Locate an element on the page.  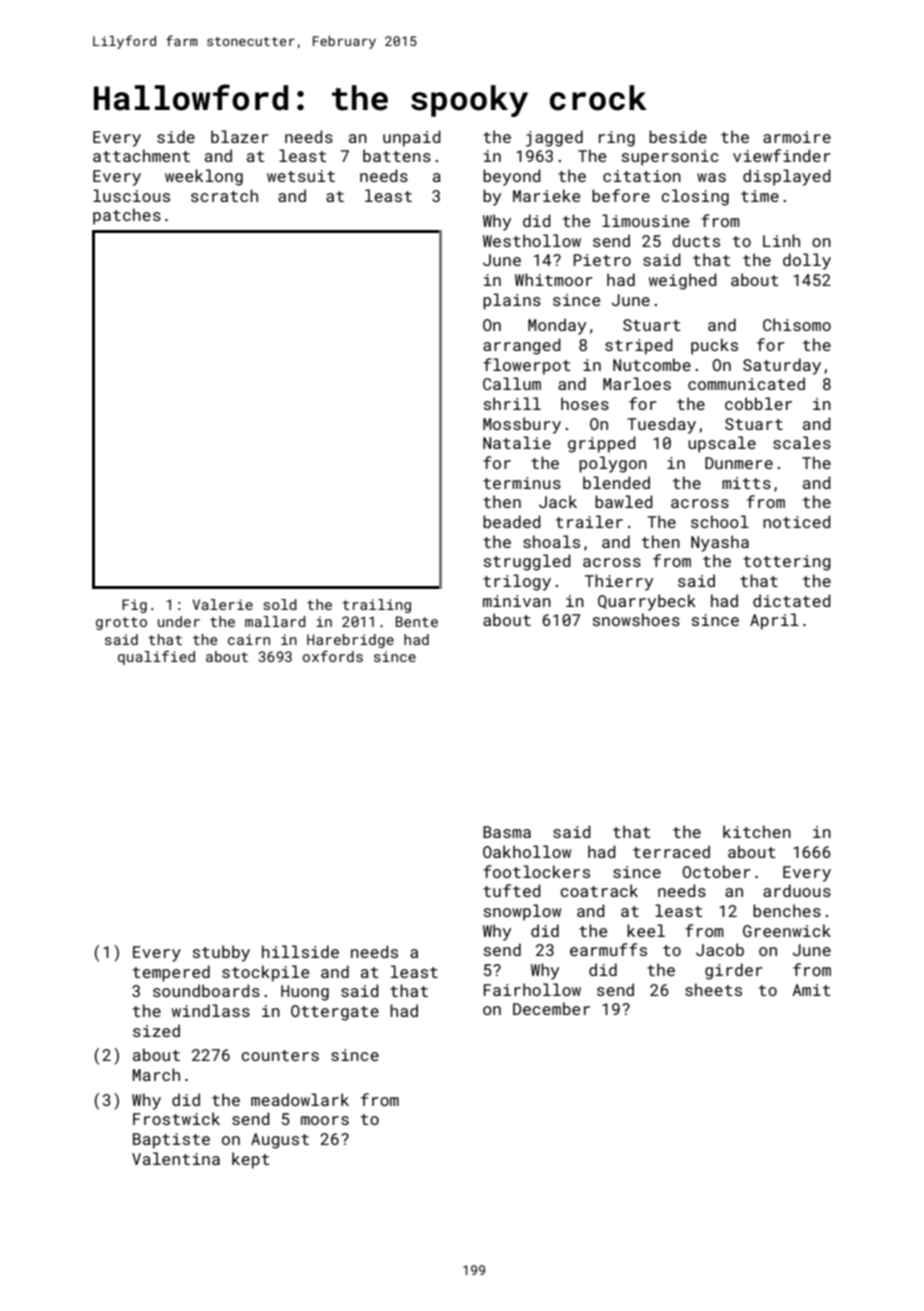
kept is located at coordinates (250, 1160).
